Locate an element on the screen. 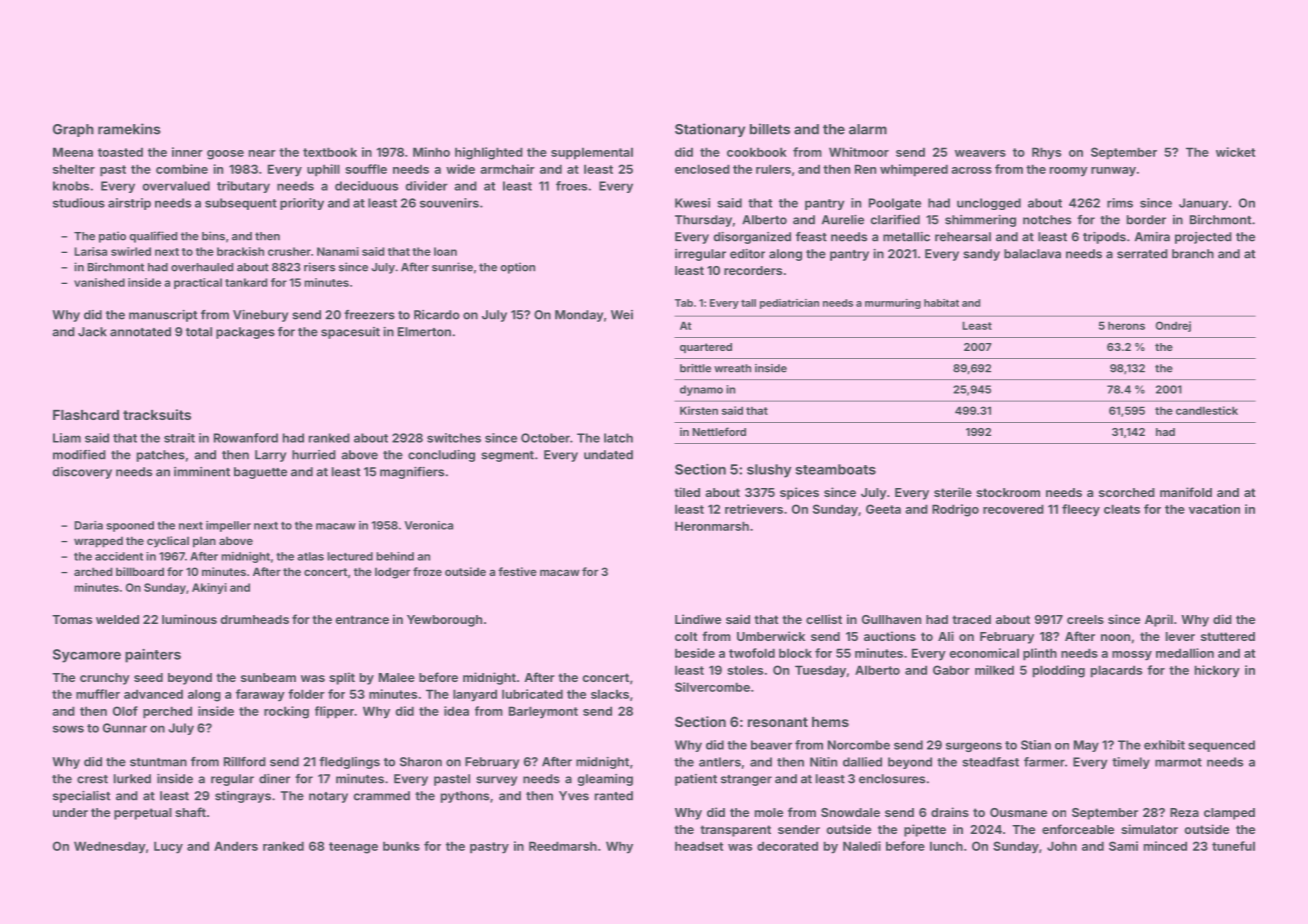  enclosed is located at coordinates (702, 169).
